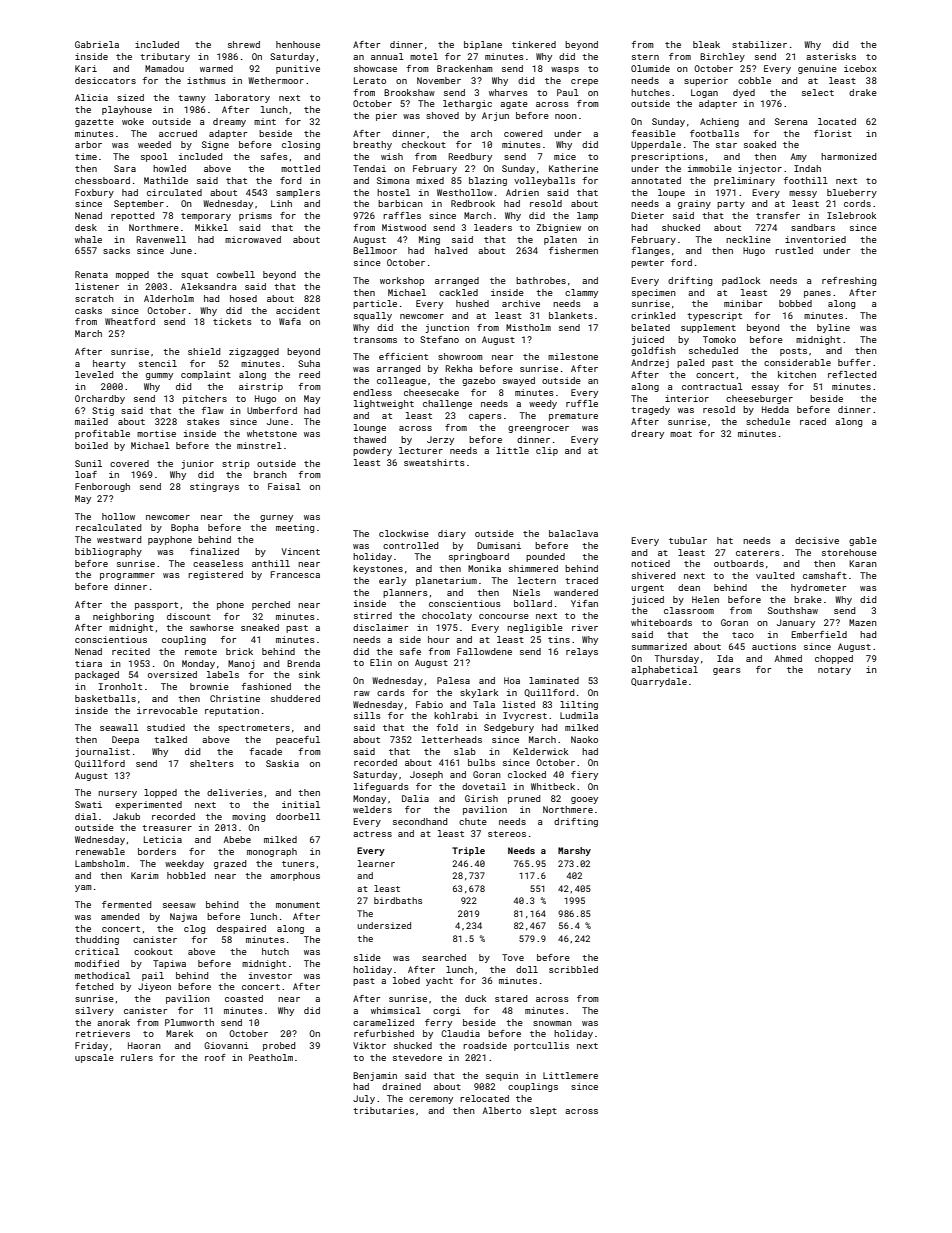  I want to click on gable, so click(863, 541).
